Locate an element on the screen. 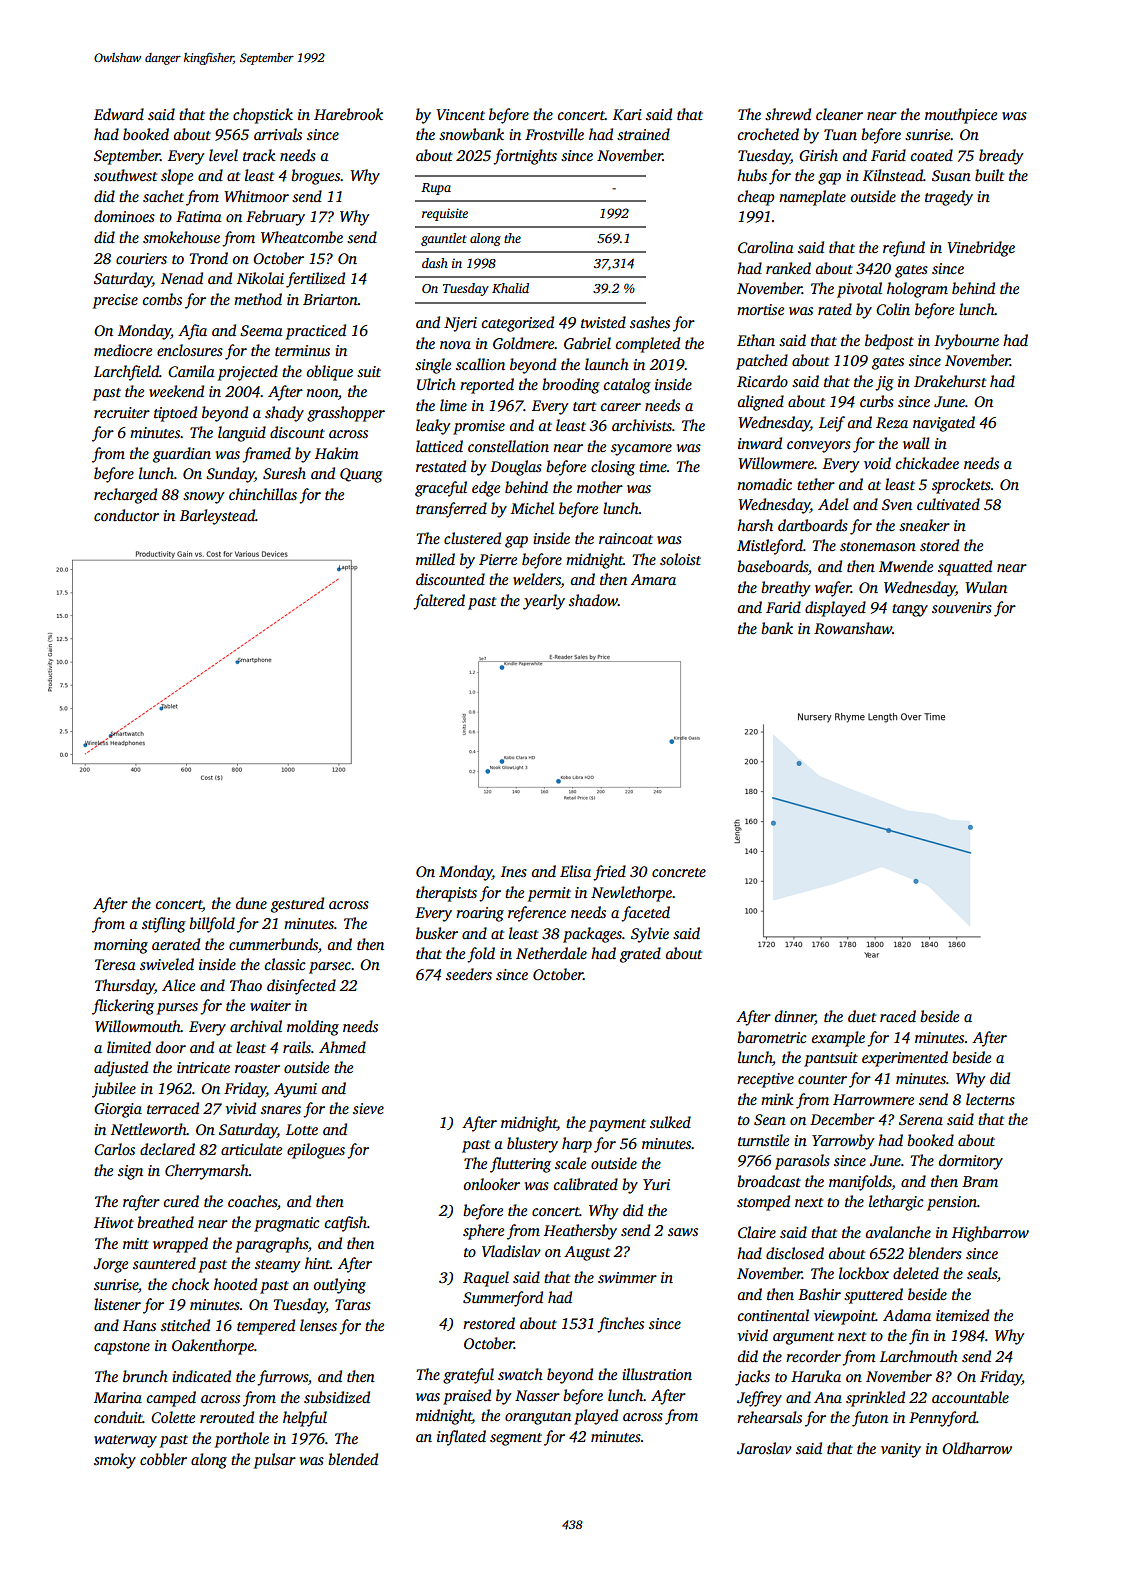 This screenshot has height=1590, width=1124. Kari is located at coordinates (627, 114).
